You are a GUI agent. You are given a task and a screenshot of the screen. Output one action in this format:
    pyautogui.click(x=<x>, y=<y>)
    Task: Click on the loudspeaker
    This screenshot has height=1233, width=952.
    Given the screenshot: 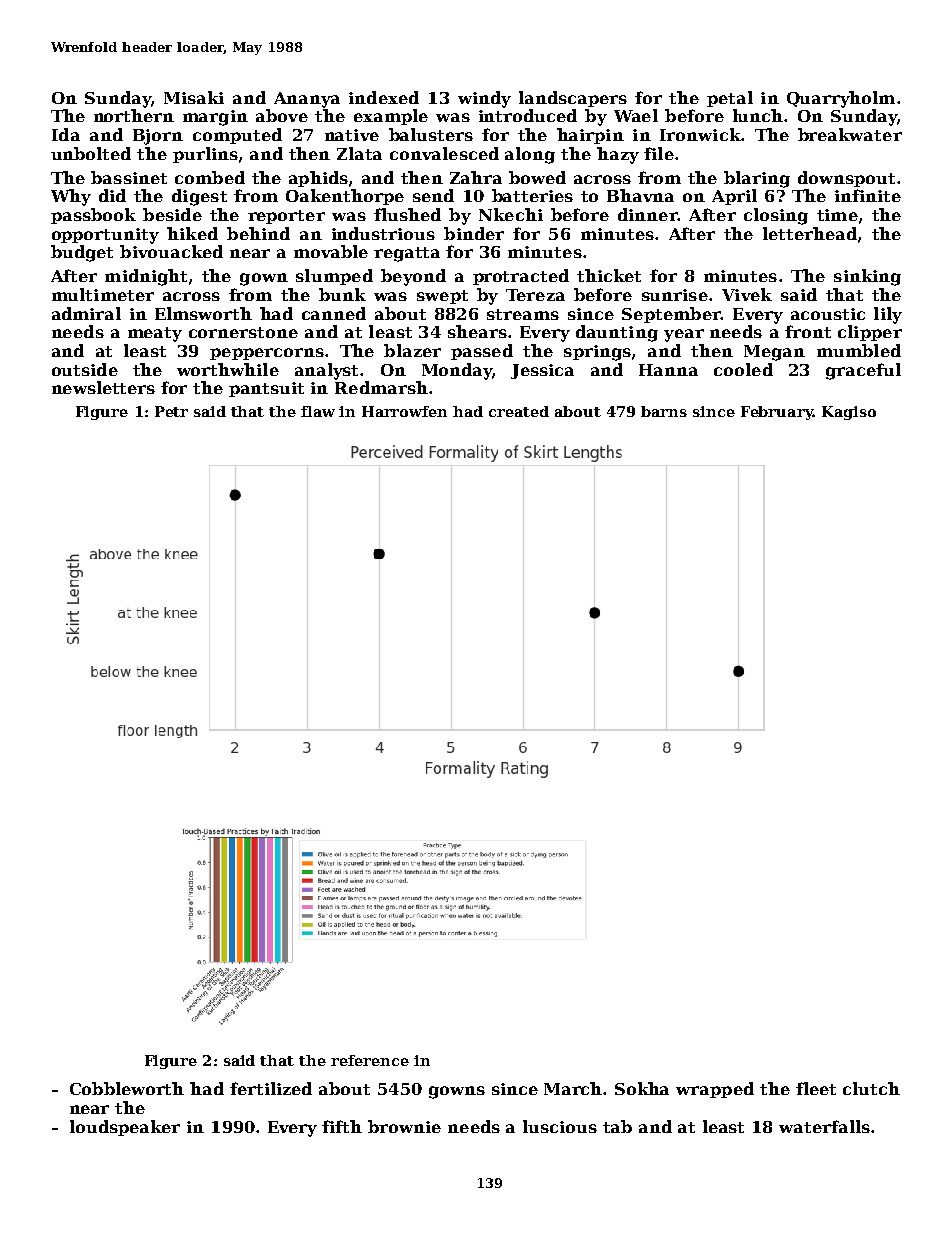 What is the action you would take?
    pyautogui.click(x=125, y=1128)
